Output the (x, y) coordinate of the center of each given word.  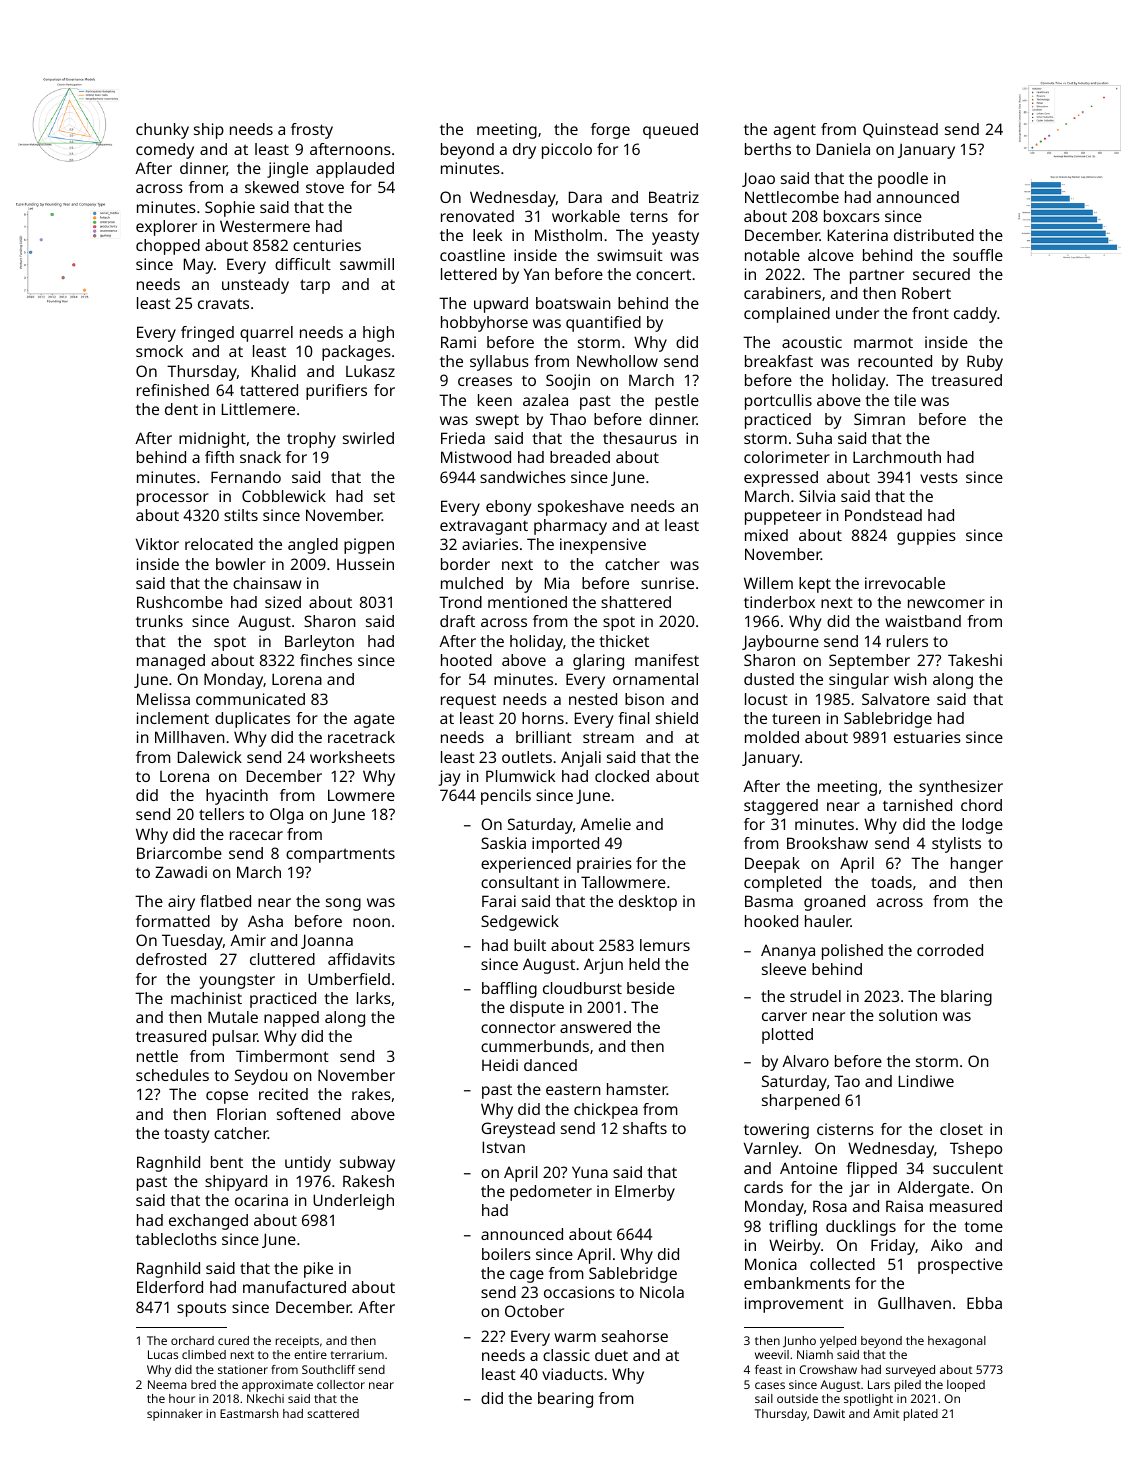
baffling (509, 990)
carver (784, 1016)
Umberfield (349, 979)
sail (764, 1398)
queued (670, 131)
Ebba (984, 1303)
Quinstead (900, 130)
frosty (312, 131)
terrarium (357, 1354)
